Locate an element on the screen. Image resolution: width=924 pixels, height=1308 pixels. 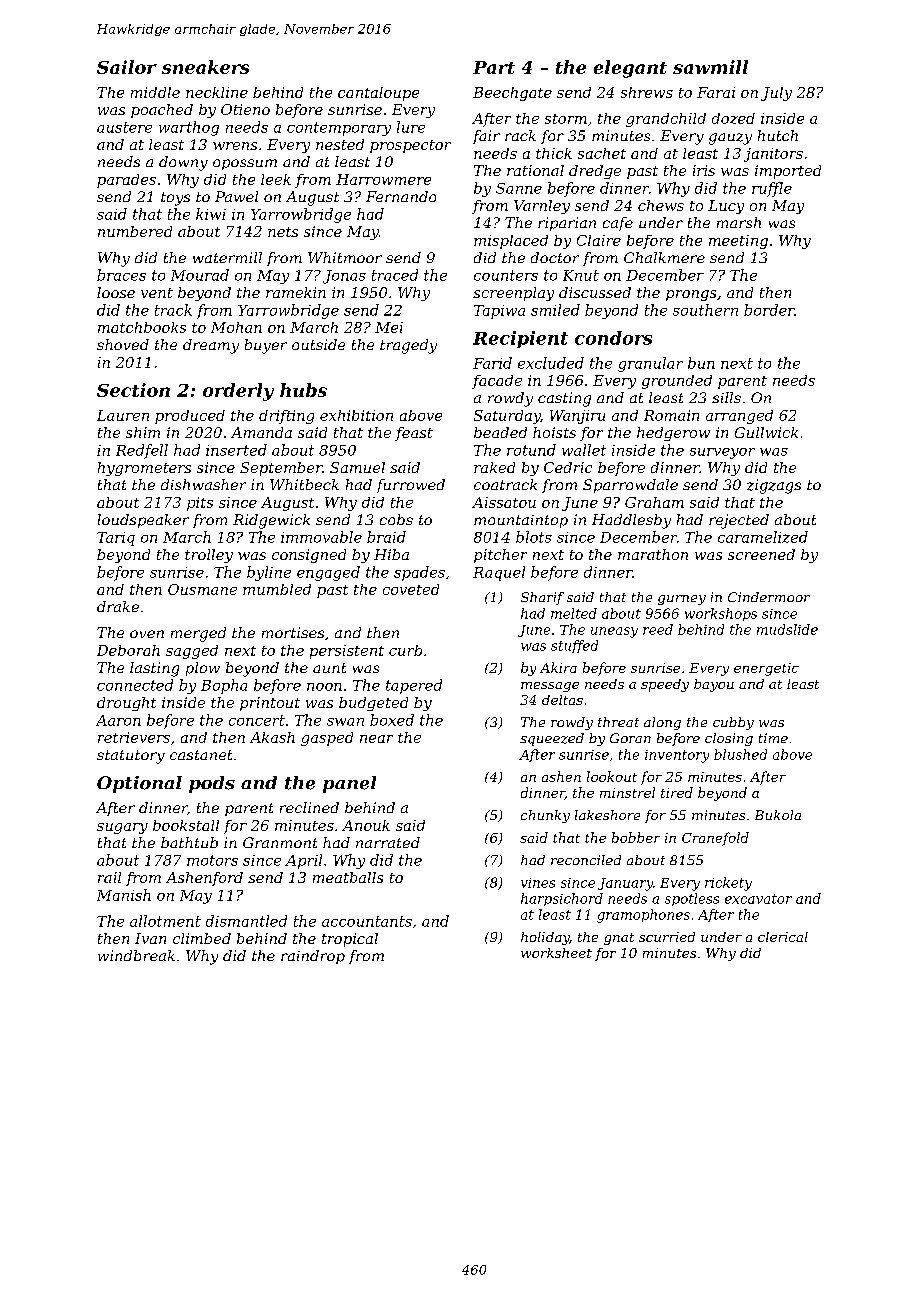
pits is located at coordinates (200, 504).
